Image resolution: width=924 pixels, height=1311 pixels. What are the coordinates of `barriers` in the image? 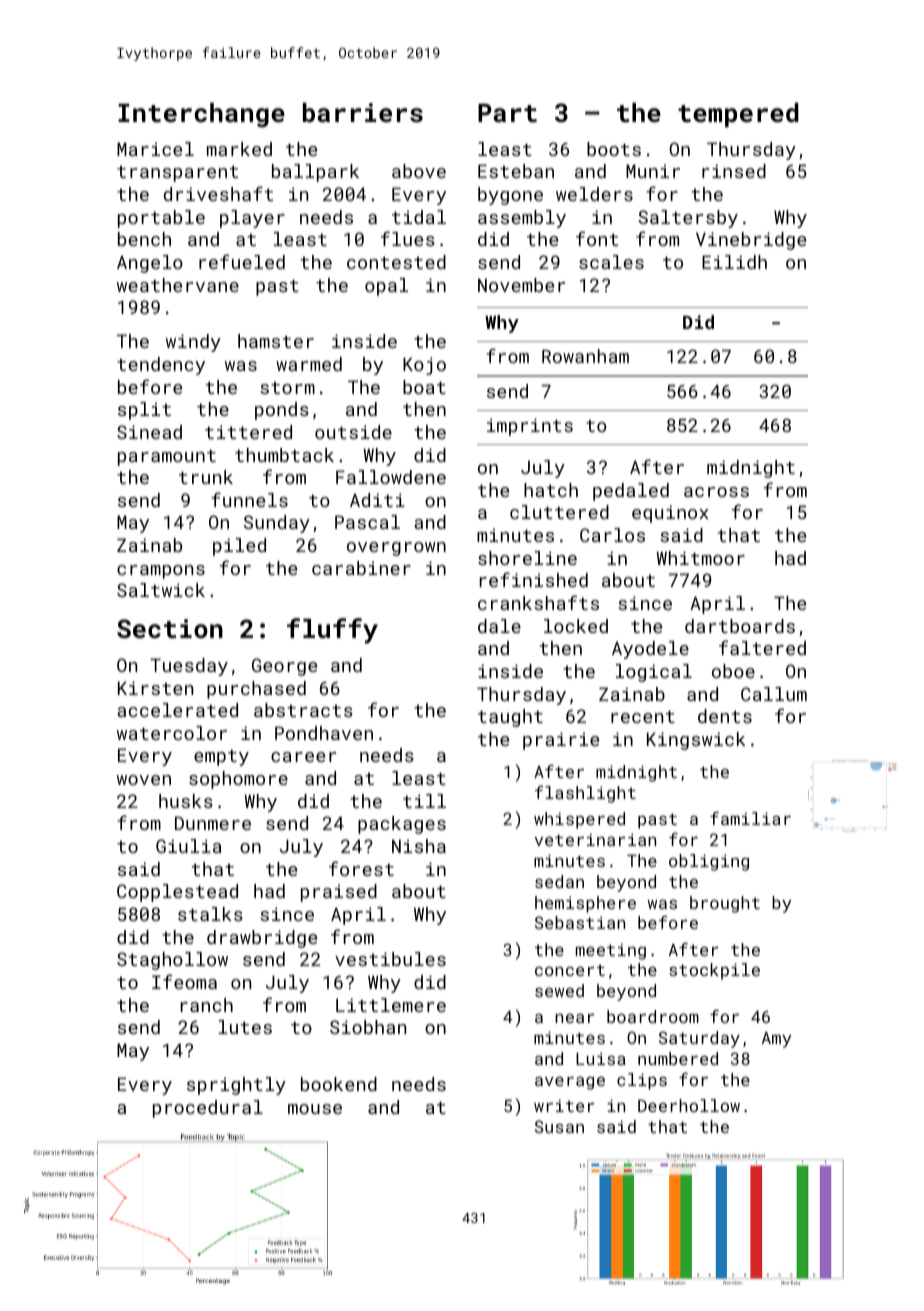 It's located at (363, 112).
